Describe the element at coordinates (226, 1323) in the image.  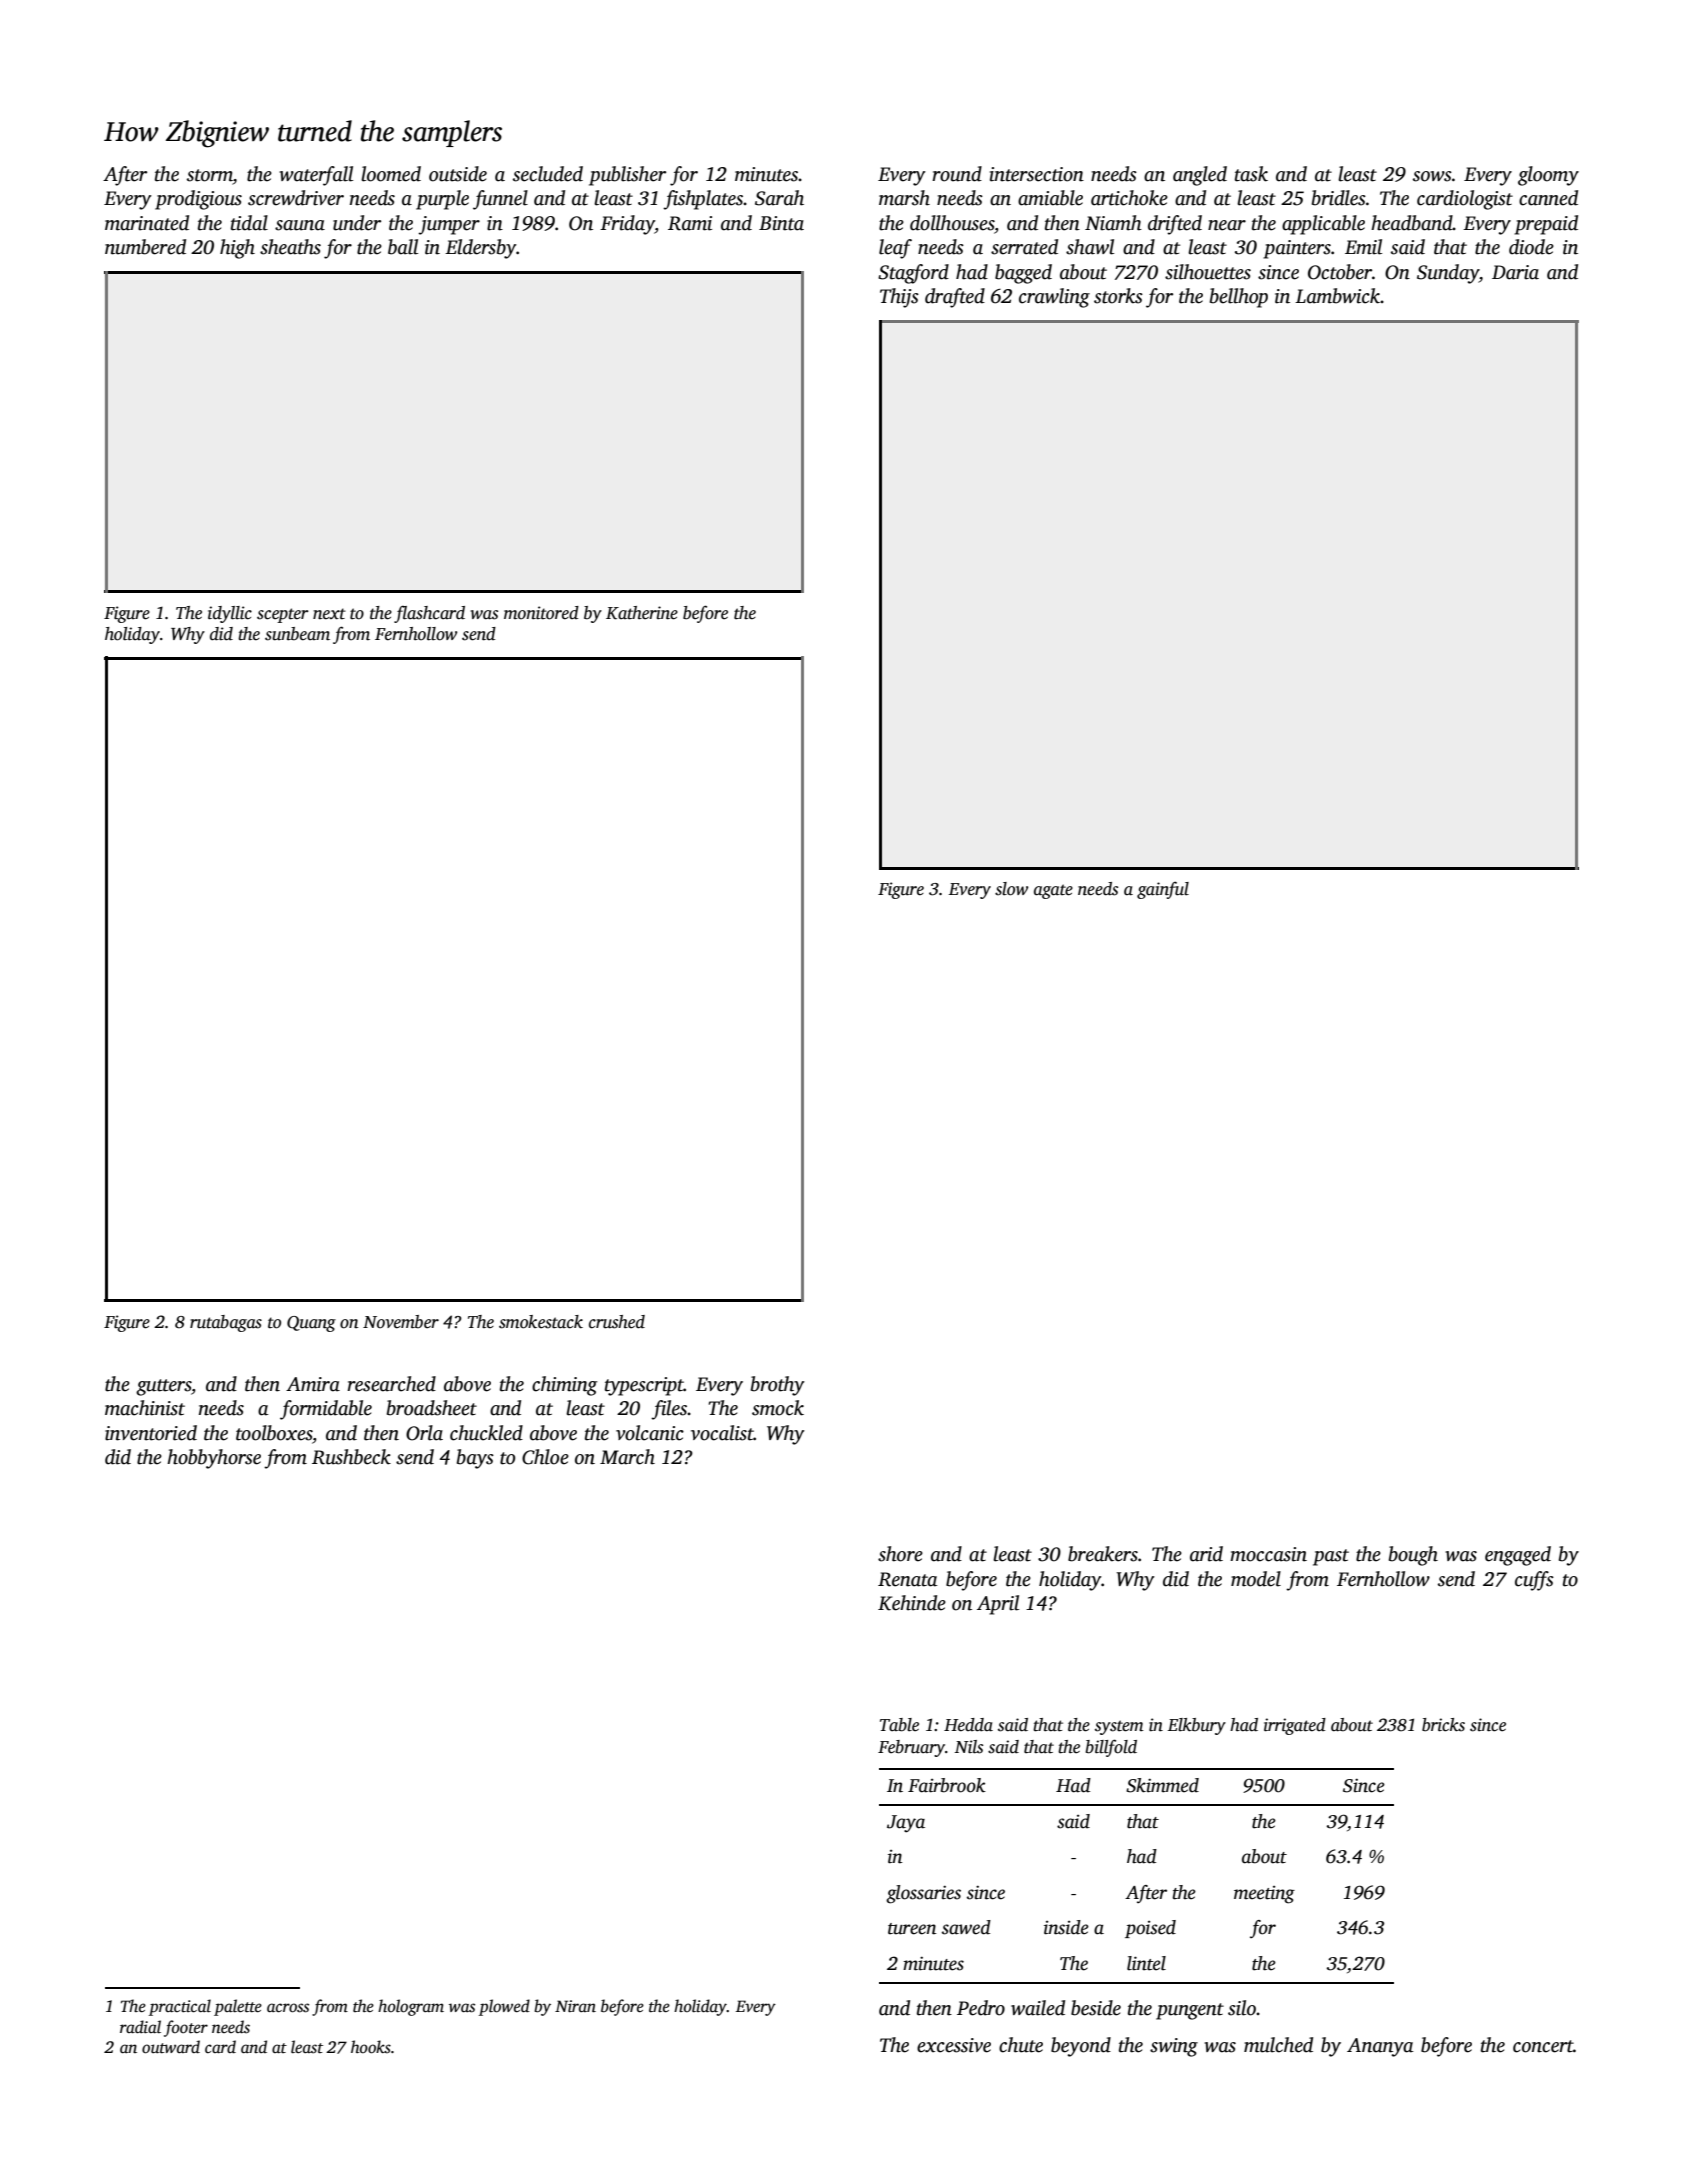
I see `rutabagas` at that location.
